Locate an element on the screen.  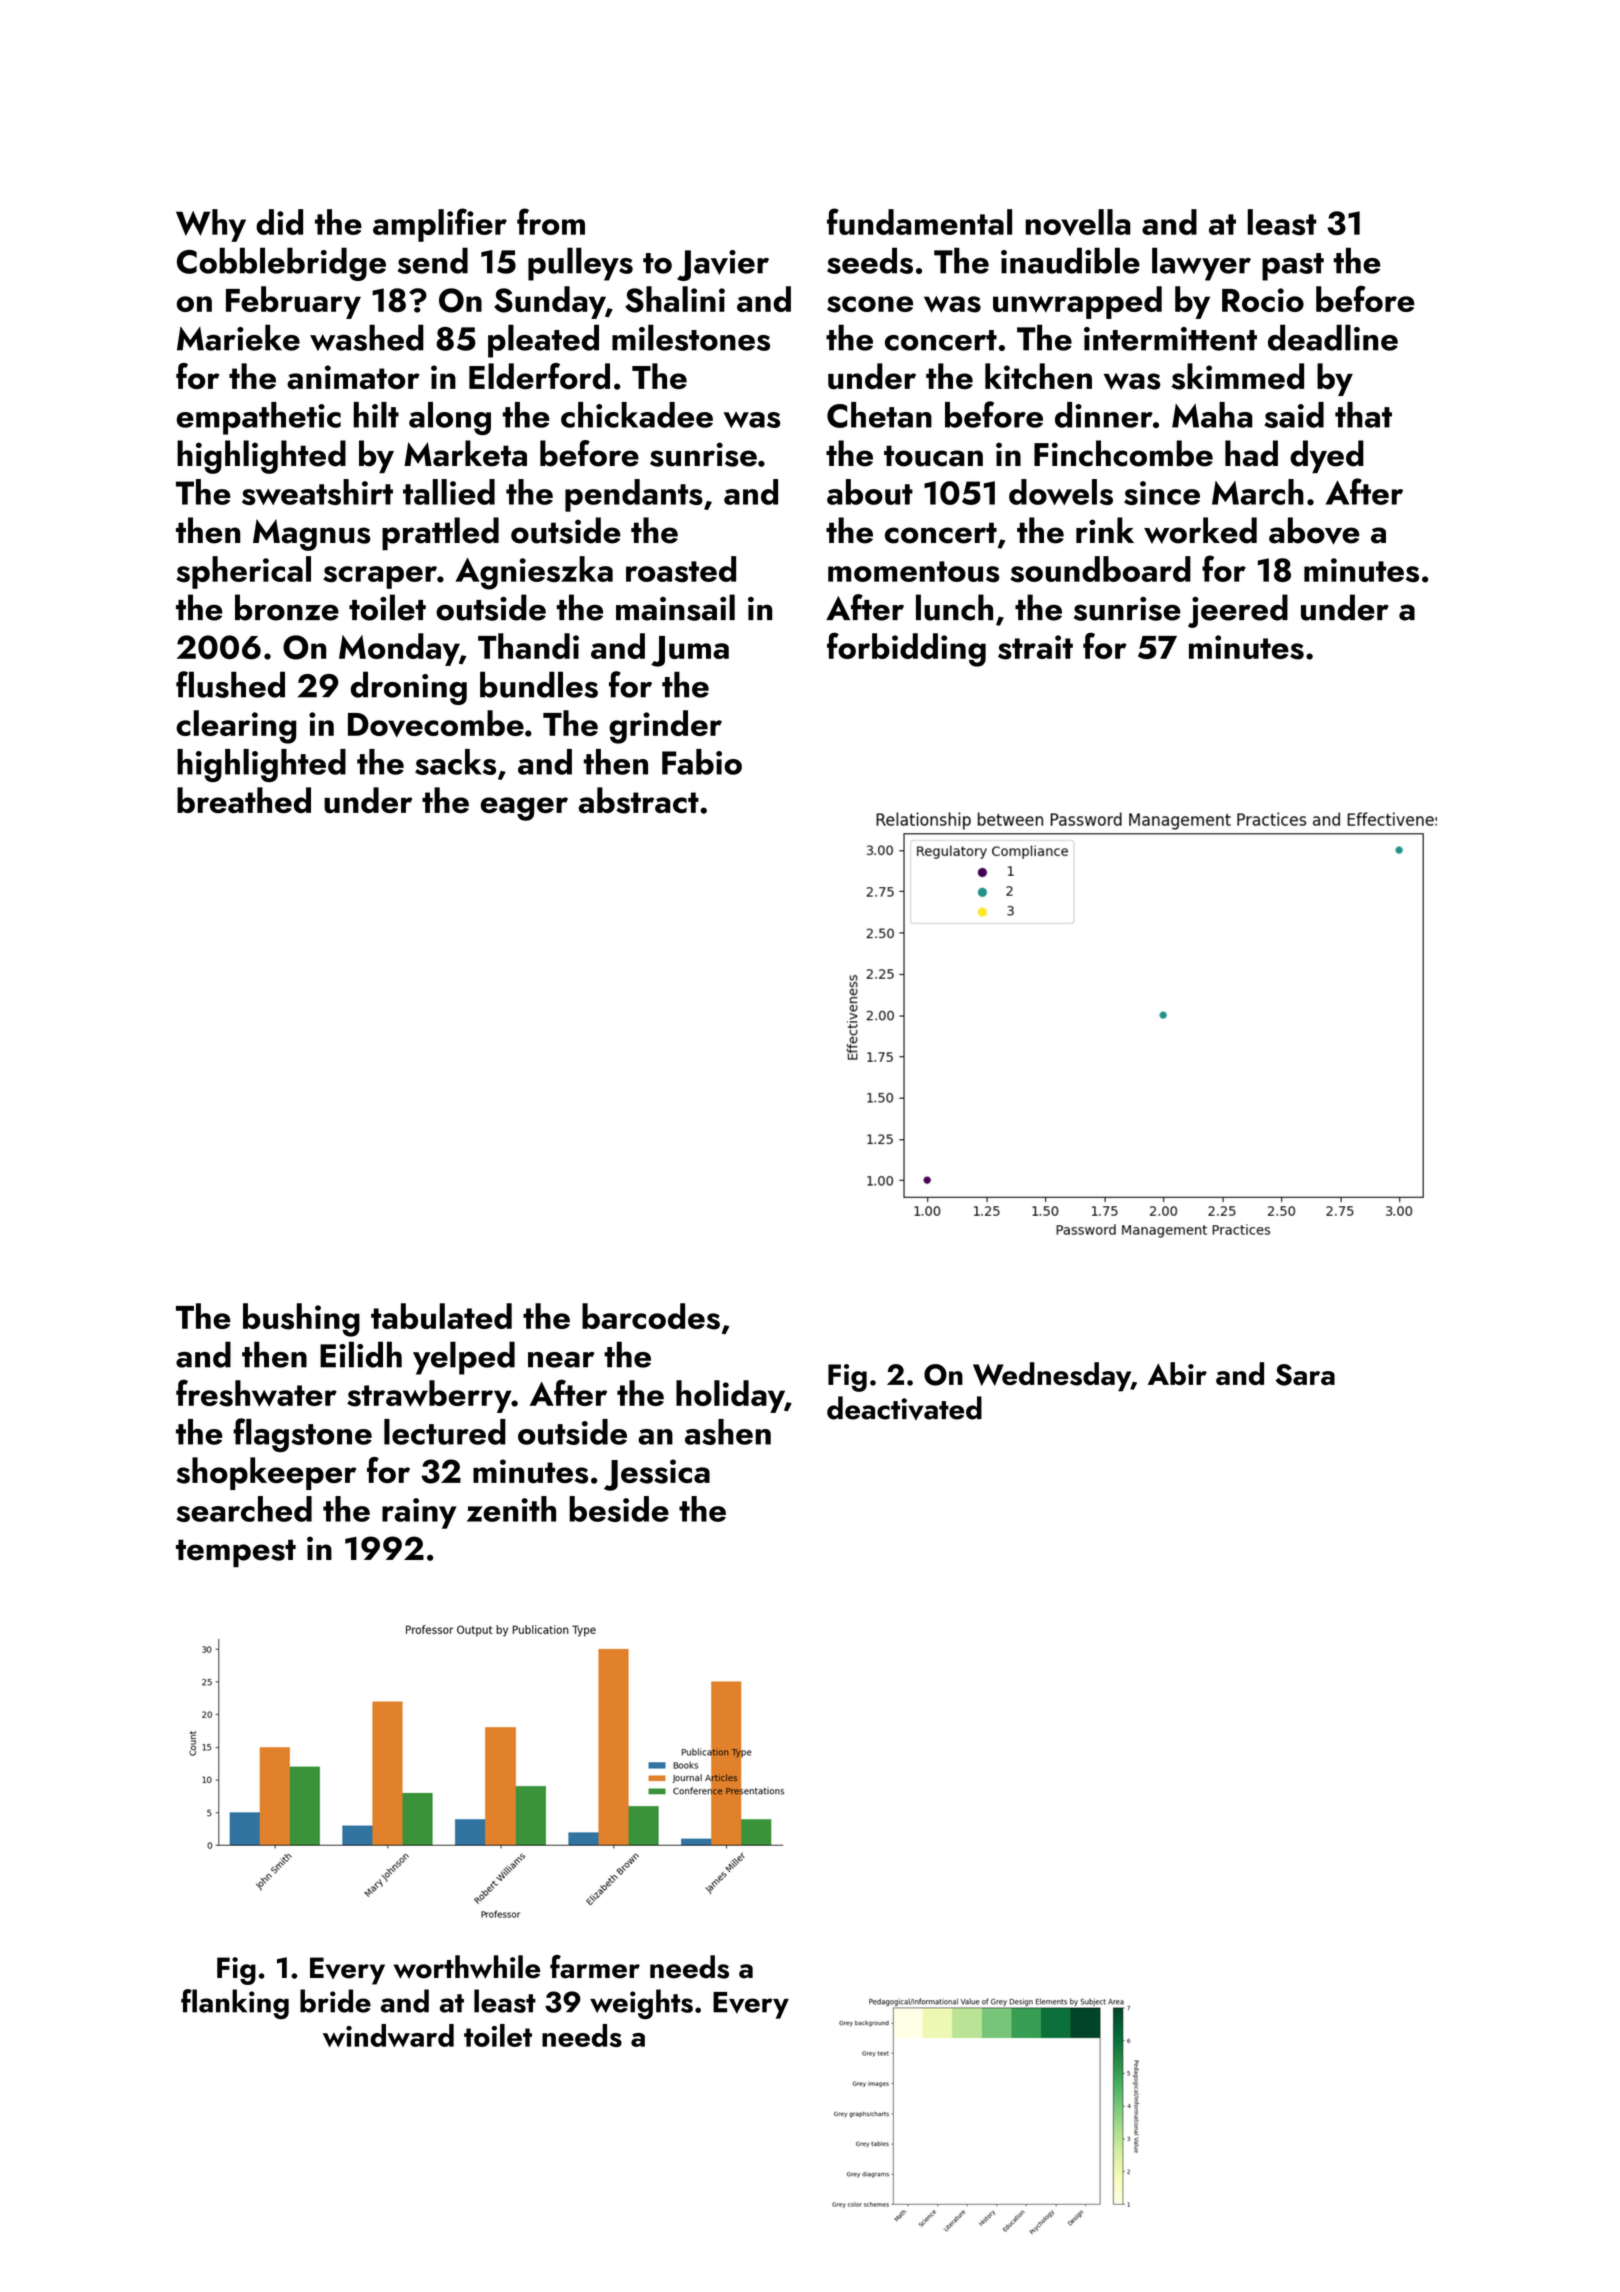
mainsail is located at coordinates (675, 607).
